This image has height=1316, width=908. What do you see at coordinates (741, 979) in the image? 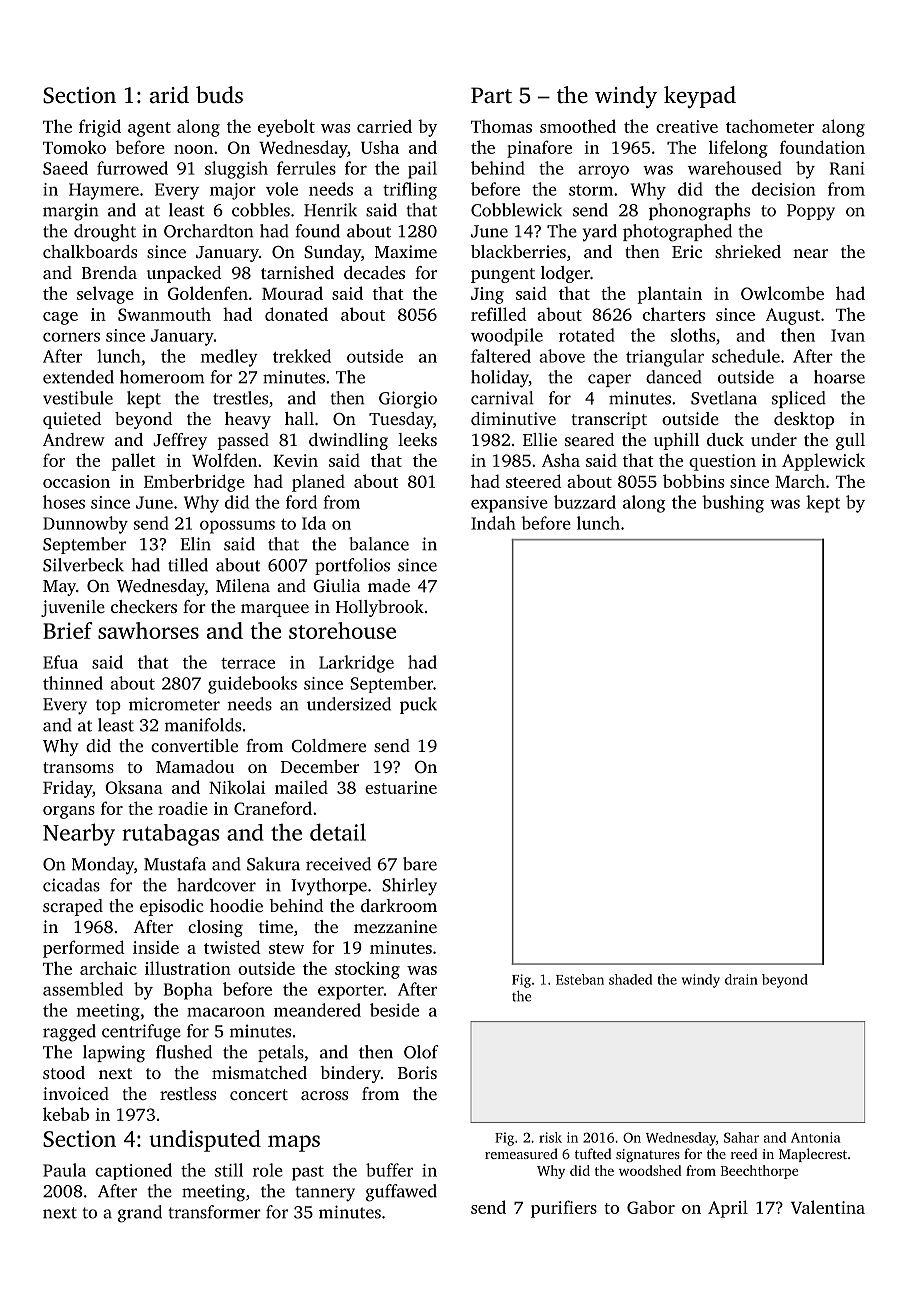
I see `drain` at bounding box center [741, 979].
